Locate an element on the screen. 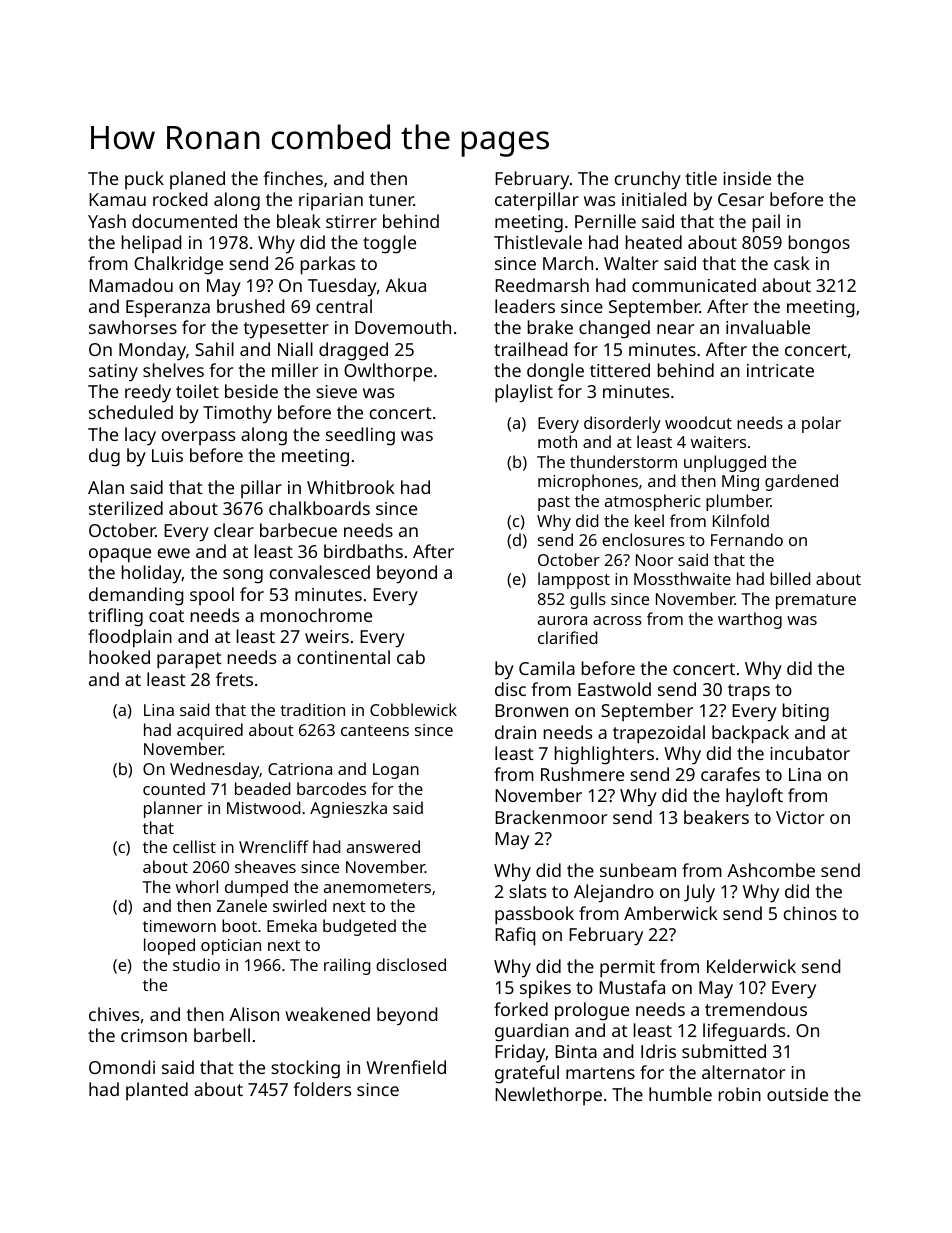 The image size is (952, 1233). playlist is located at coordinates (524, 393).
